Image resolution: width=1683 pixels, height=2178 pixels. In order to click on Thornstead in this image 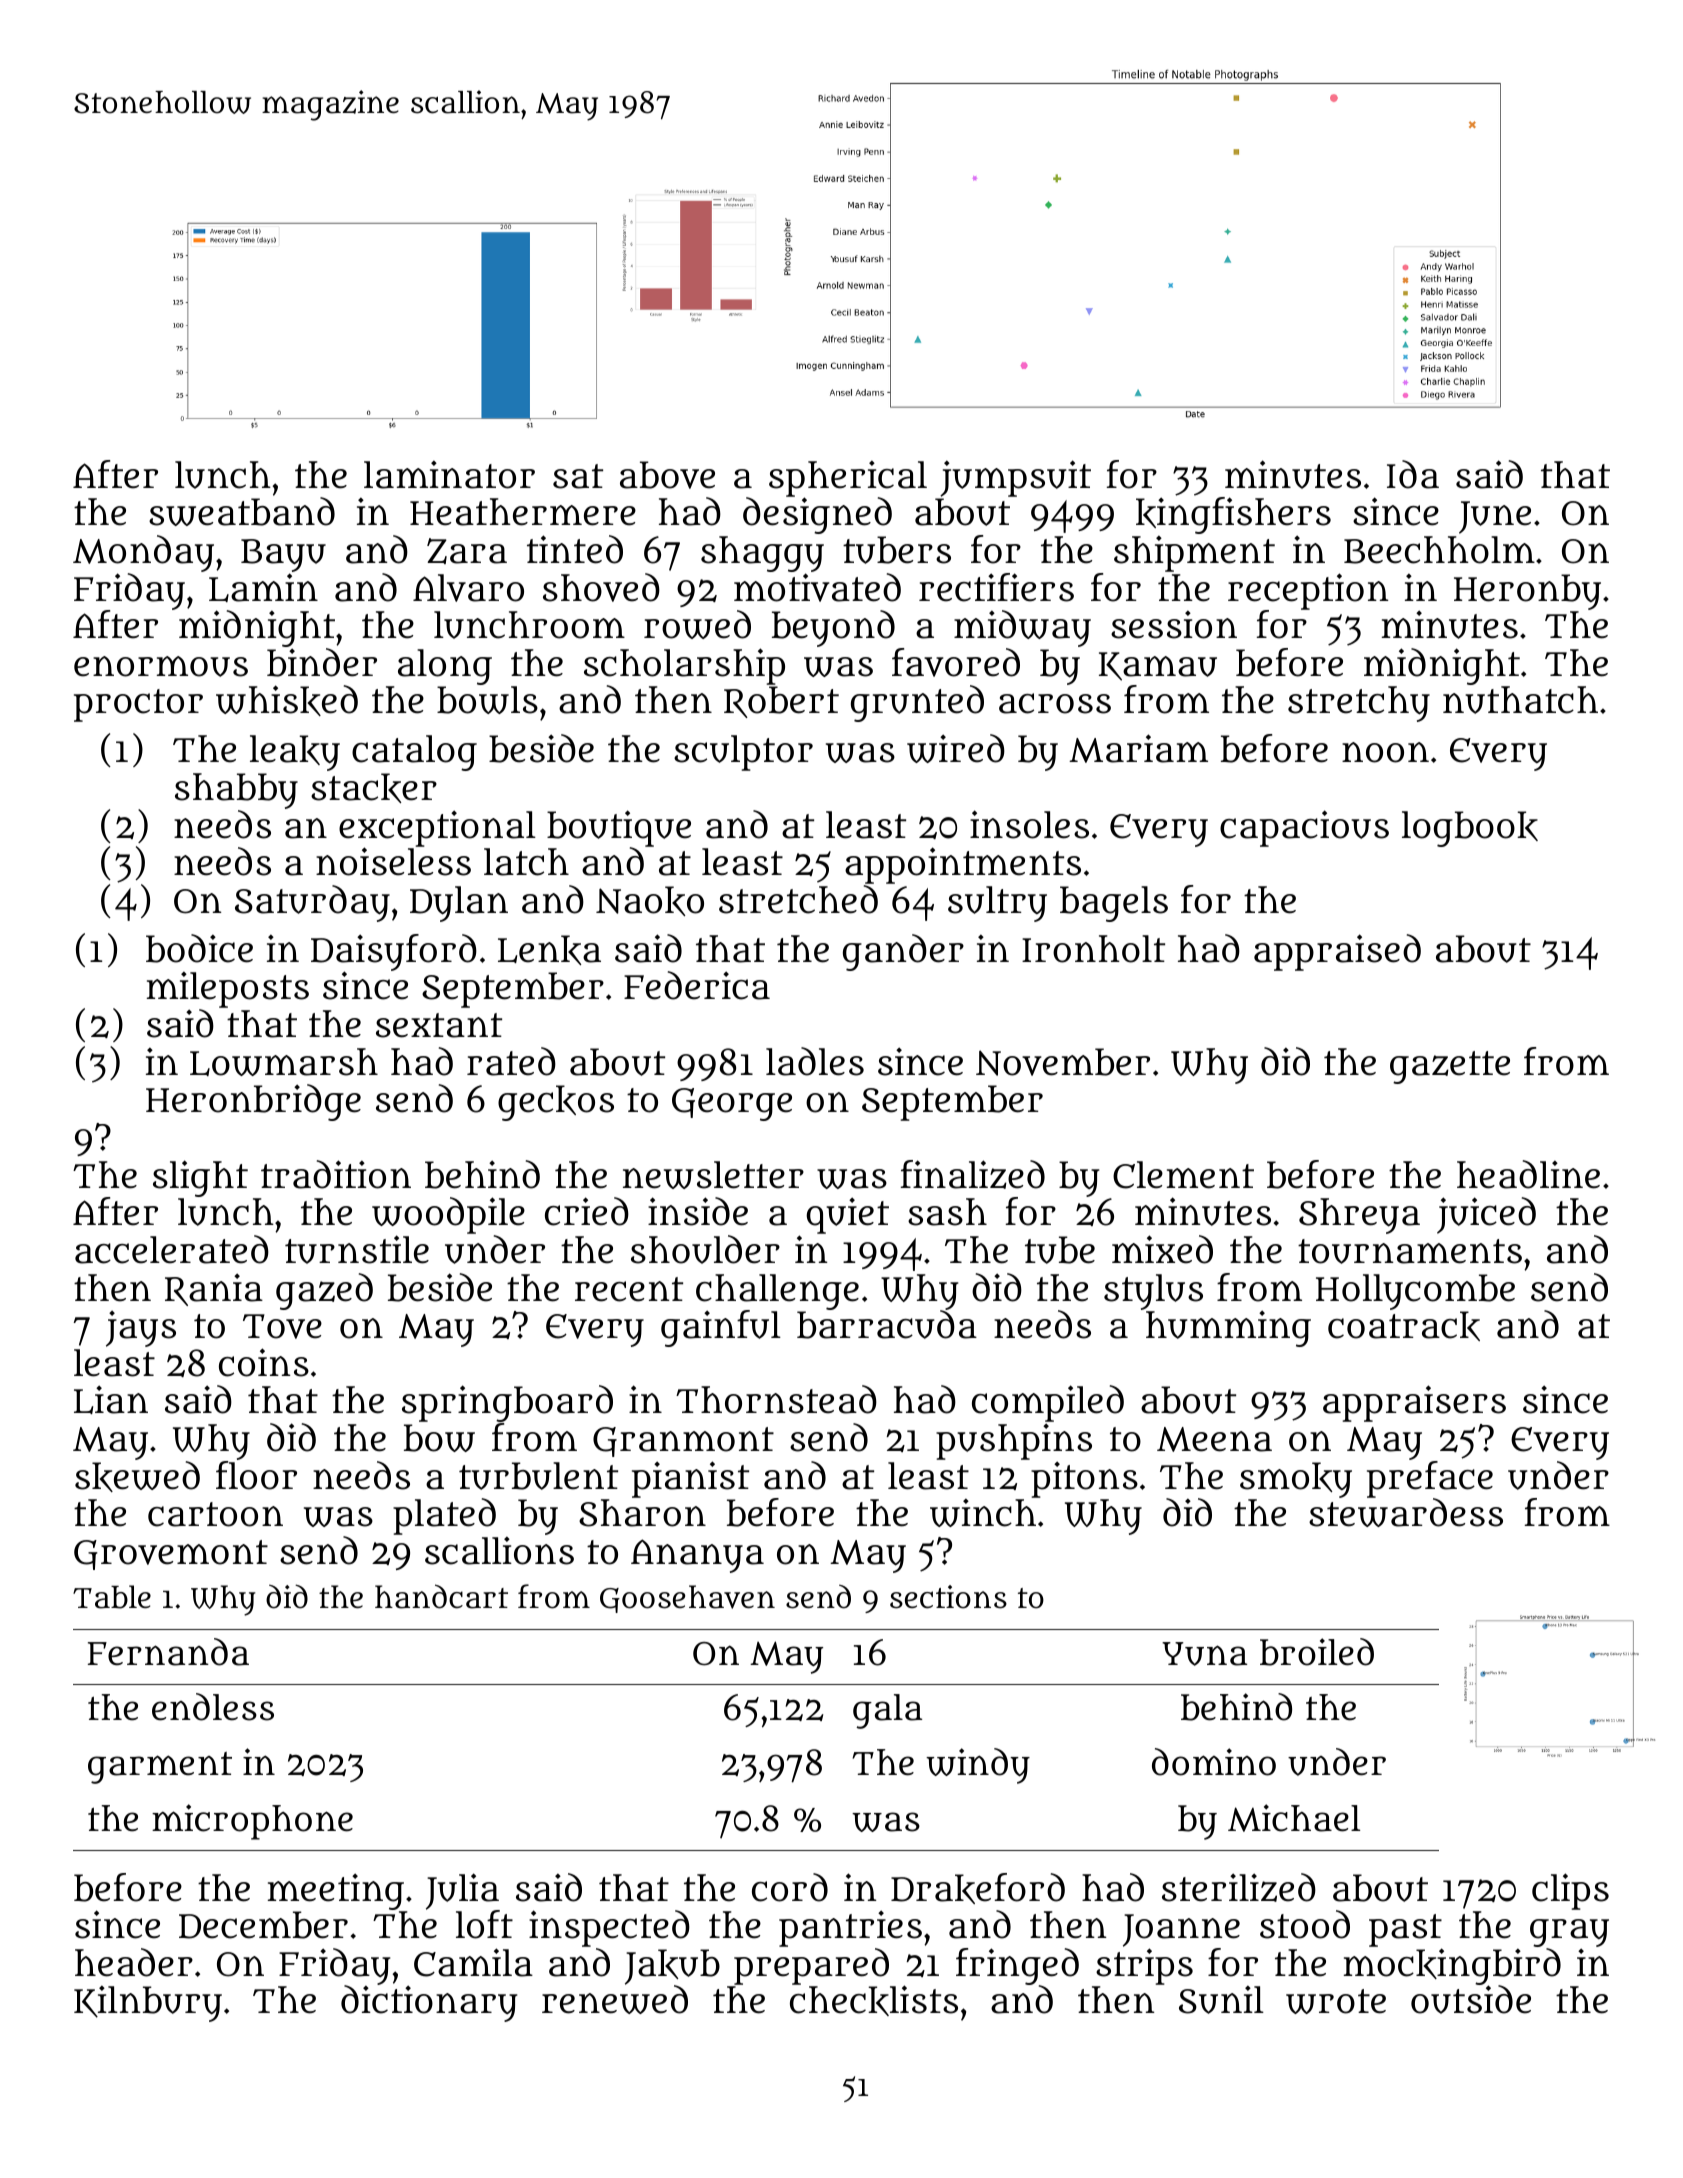, I will do `click(776, 1399)`.
